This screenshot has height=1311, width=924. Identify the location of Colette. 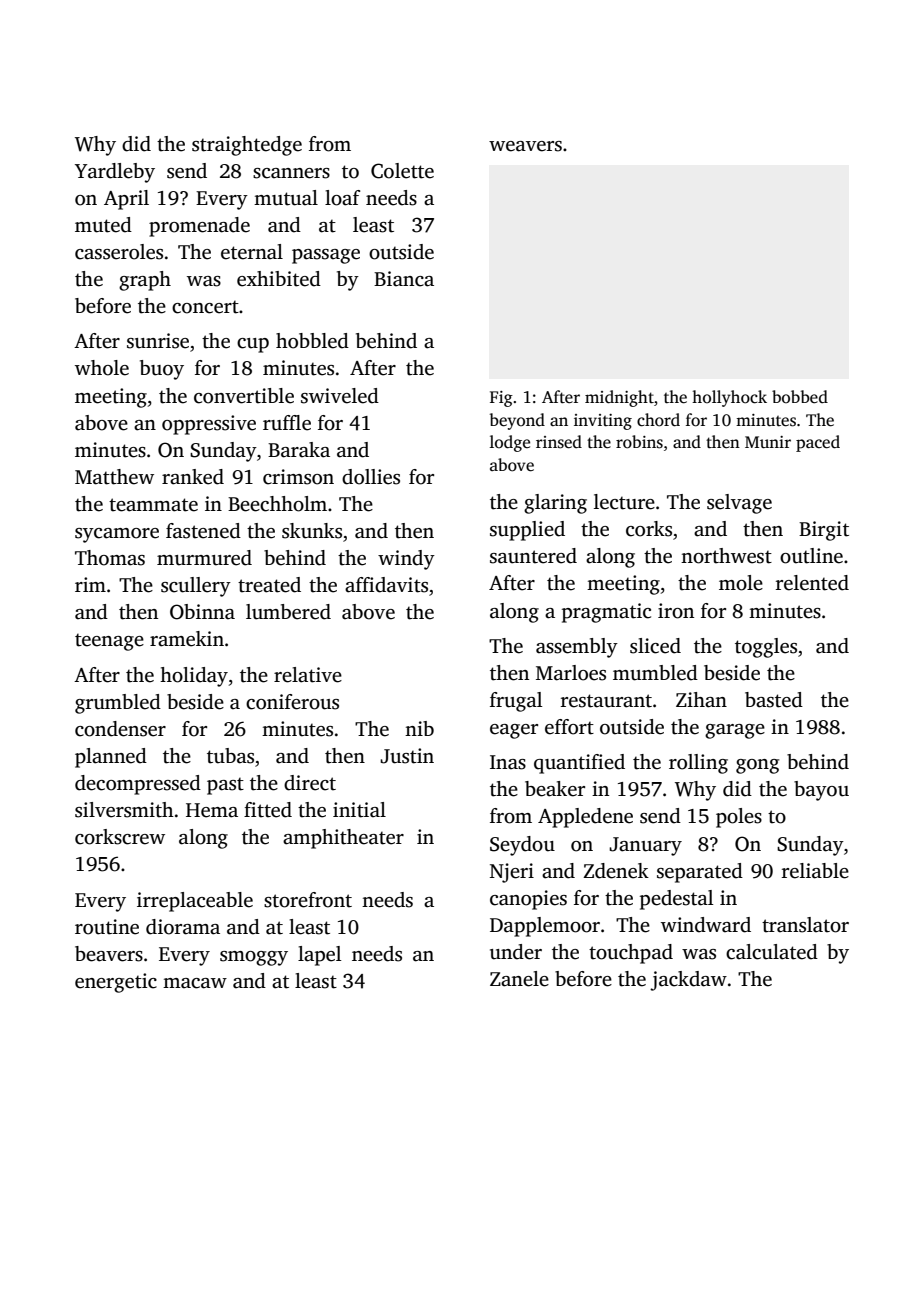
(402, 171).
